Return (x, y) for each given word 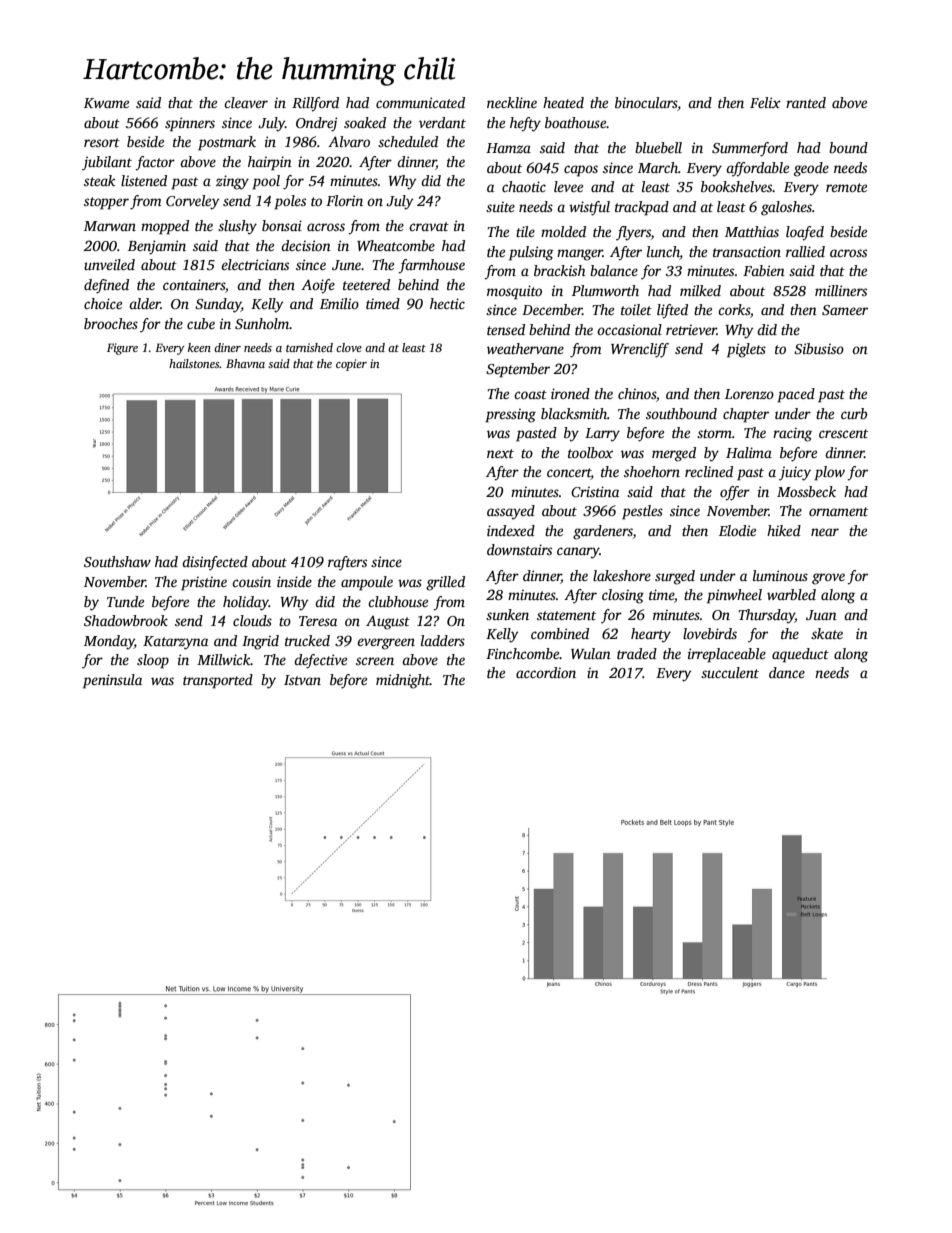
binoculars (646, 104)
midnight (403, 681)
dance (787, 672)
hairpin (270, 163)
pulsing (531, 253)
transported (218, 681)
